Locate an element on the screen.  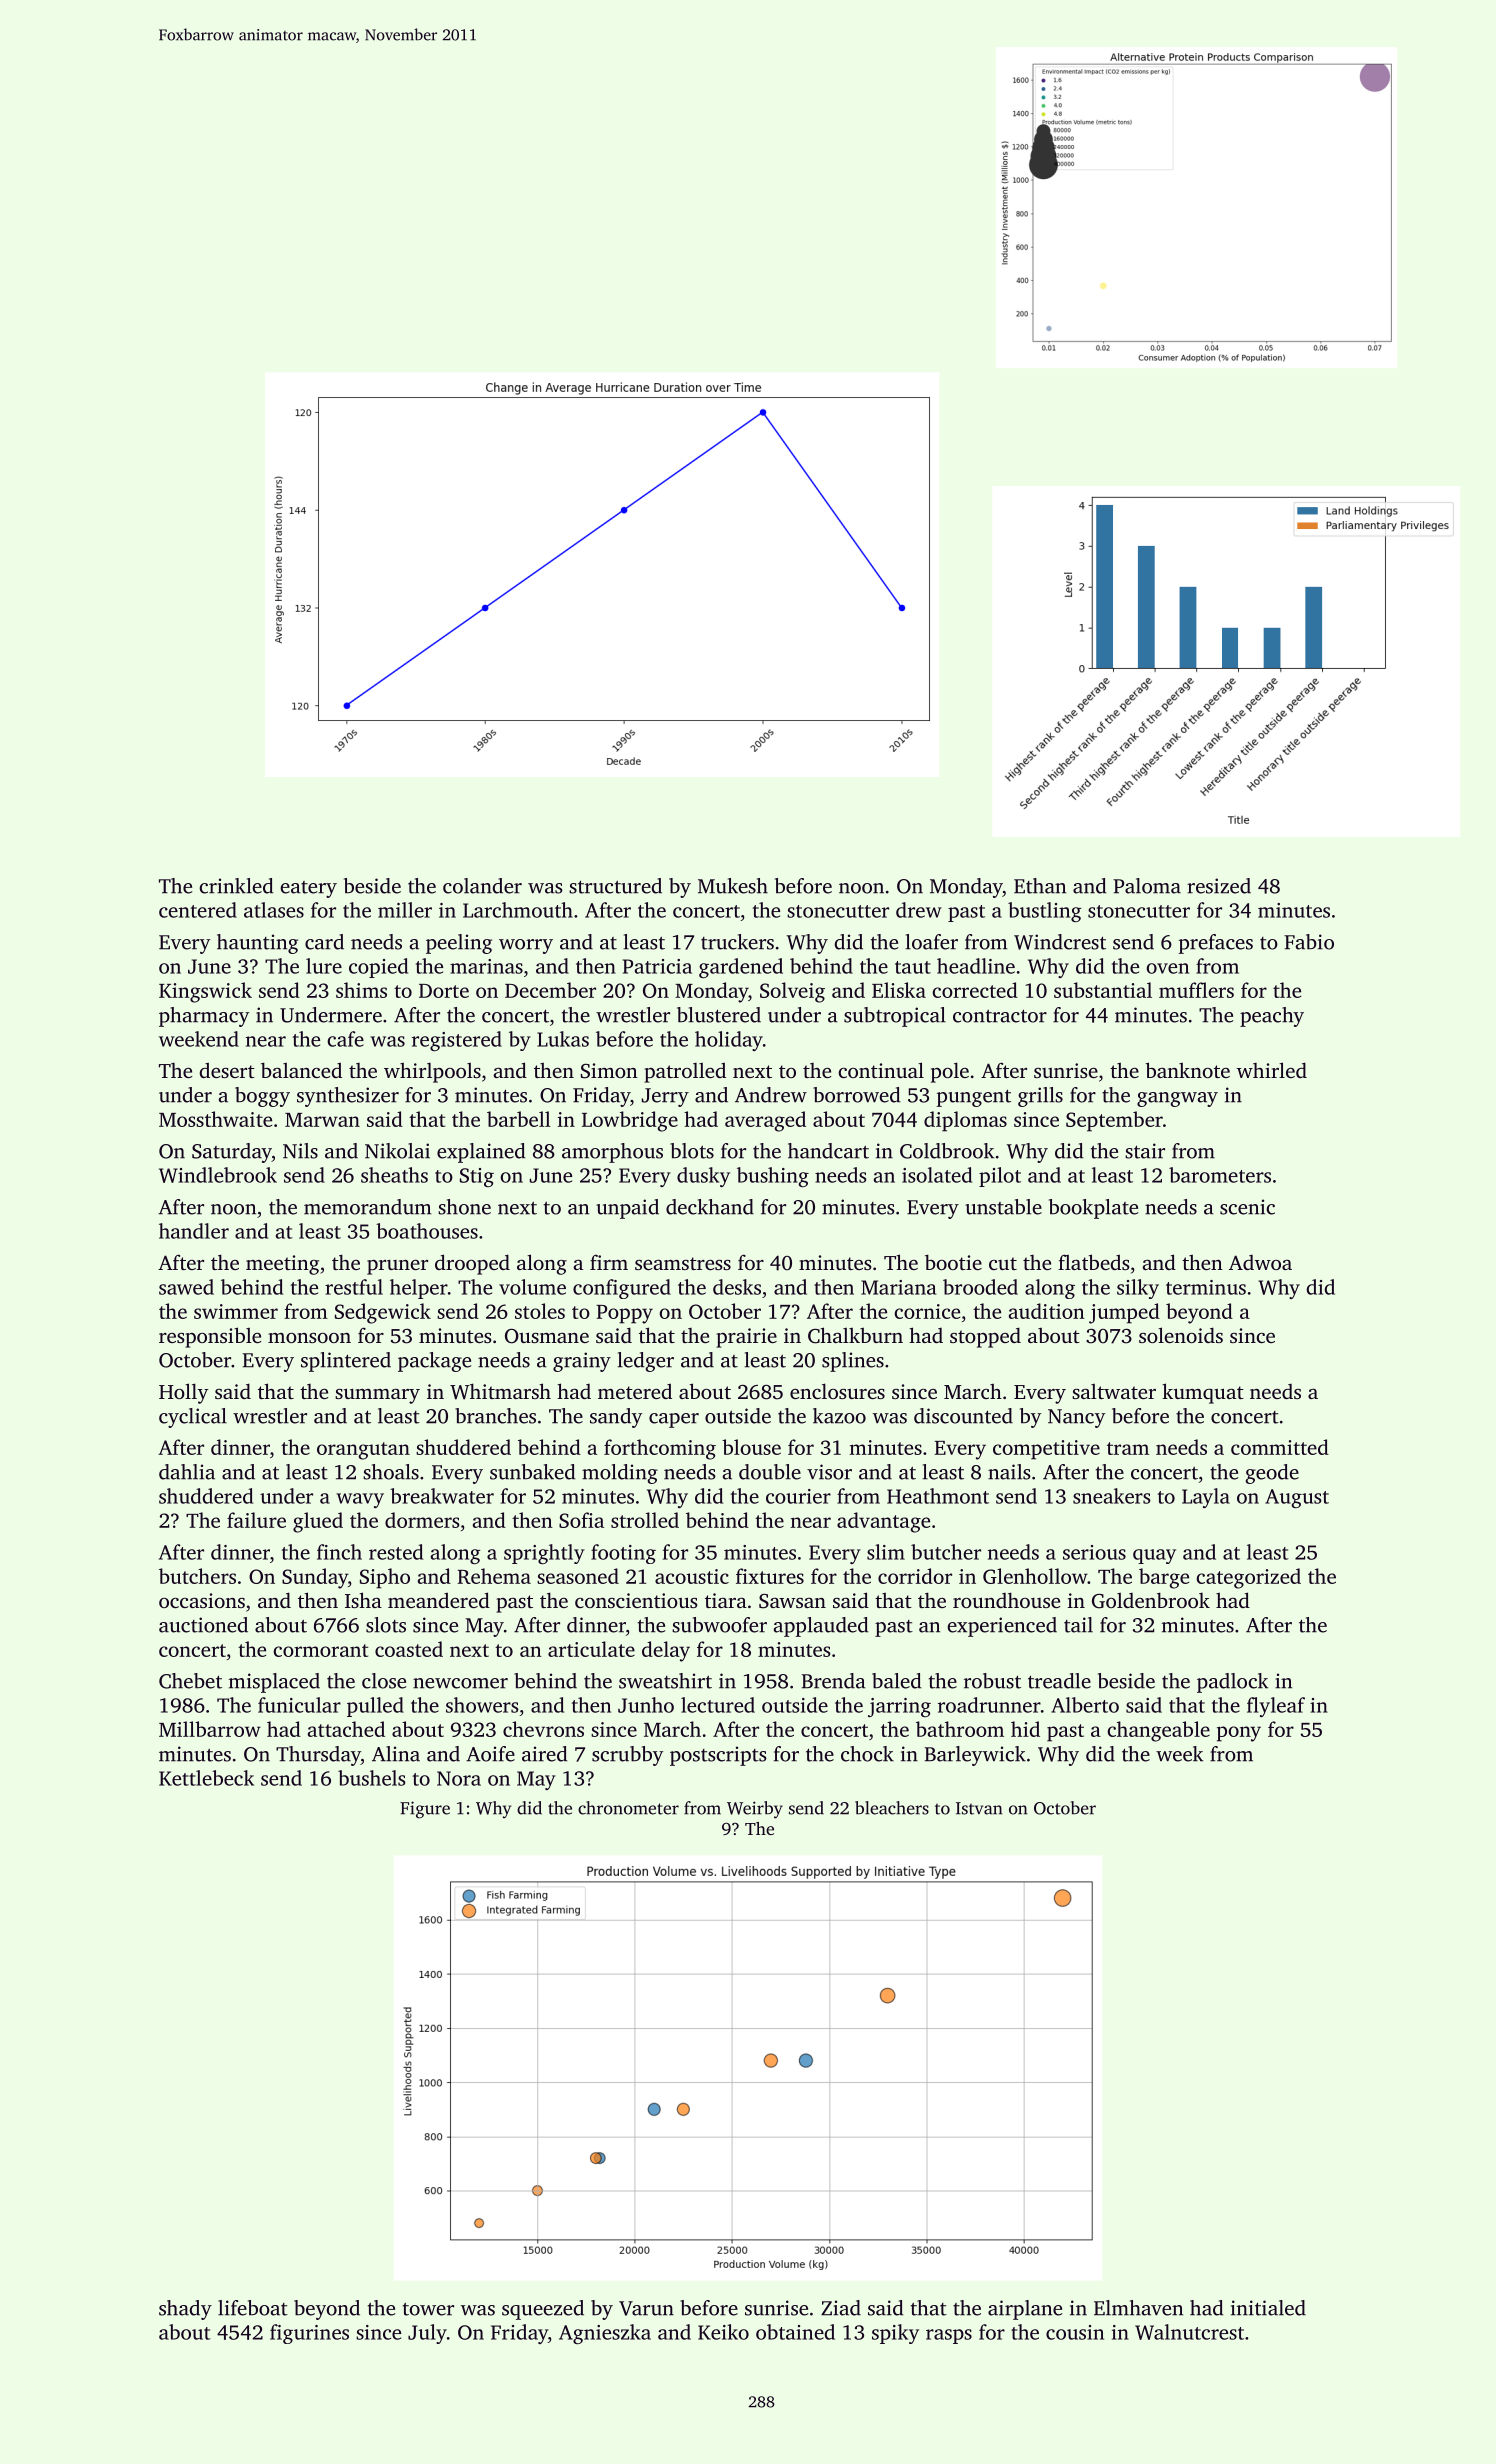
caper is located at coordinates (674, 1420).
